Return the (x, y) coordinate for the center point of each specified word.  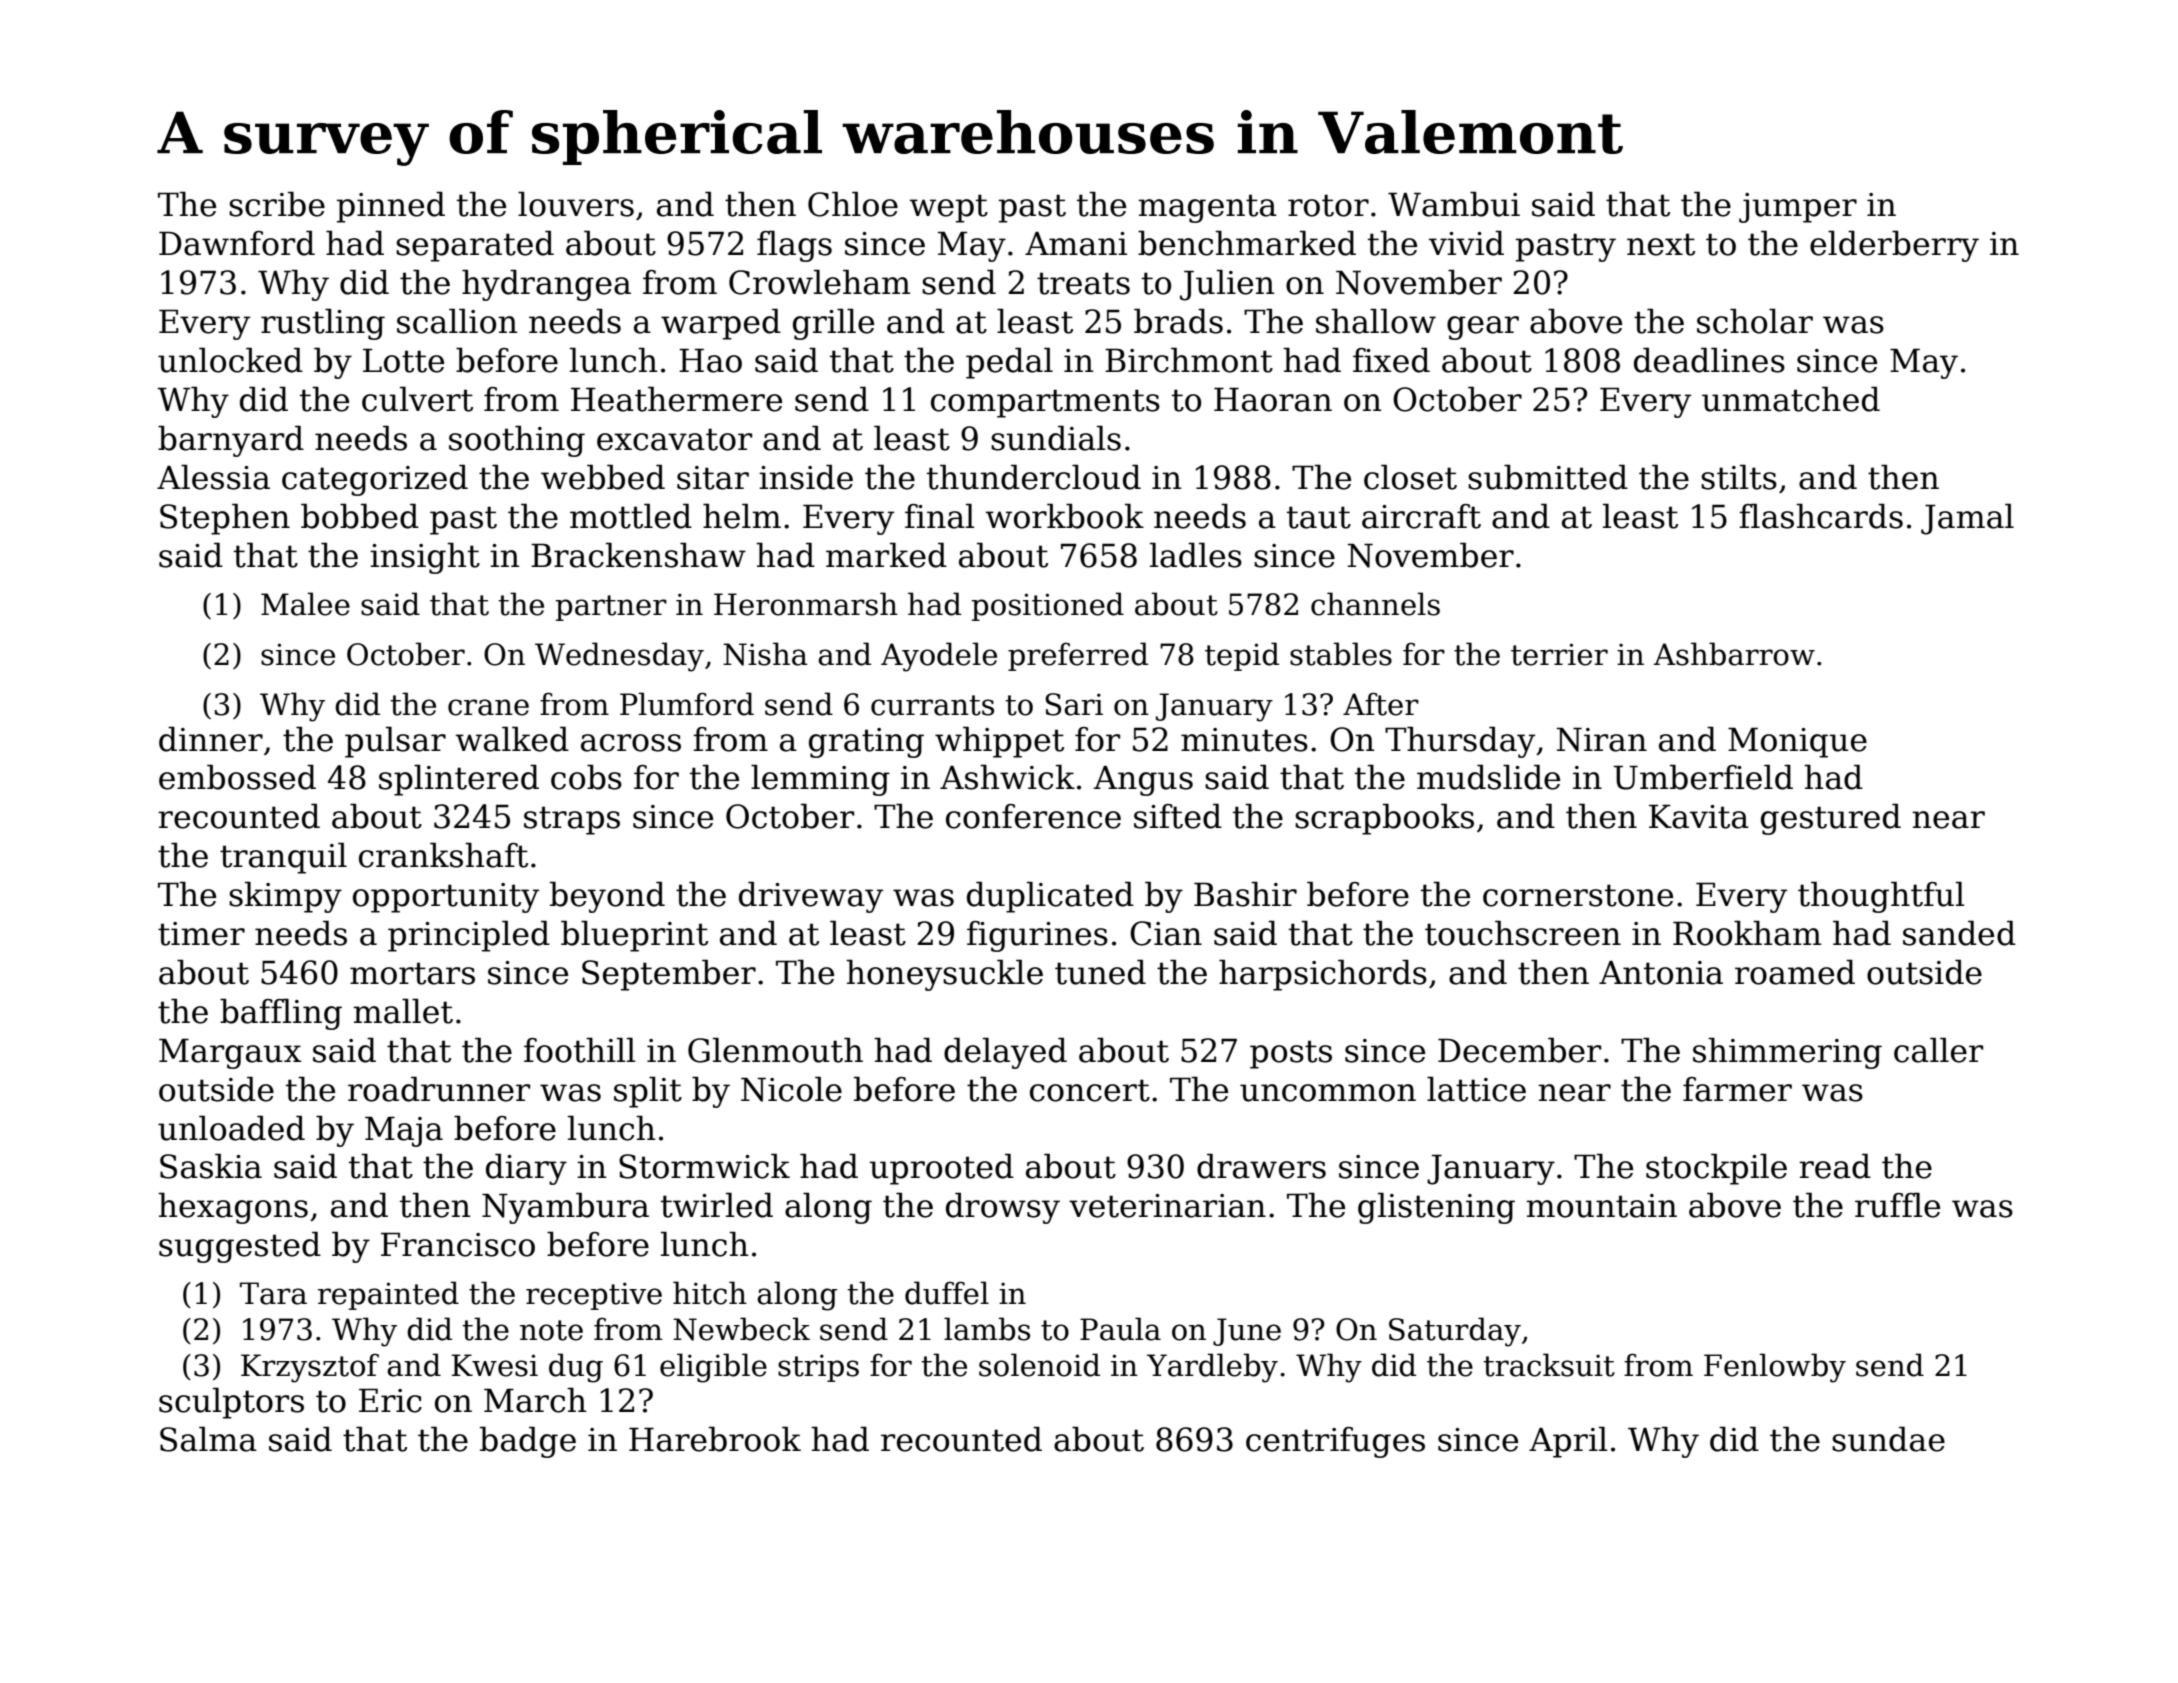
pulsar (395, 742)
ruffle (1897, 1205)
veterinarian (1167, 1206)
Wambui (1454, 204)
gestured (1831, 819)
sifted (1178, 816)
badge (528, 1442)
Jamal (1967, 519)
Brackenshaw (638, 555)
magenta (1207, 208)
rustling (323, 324)
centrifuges (1335, 1442)
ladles (1196, 555)
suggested (240, 1247)
